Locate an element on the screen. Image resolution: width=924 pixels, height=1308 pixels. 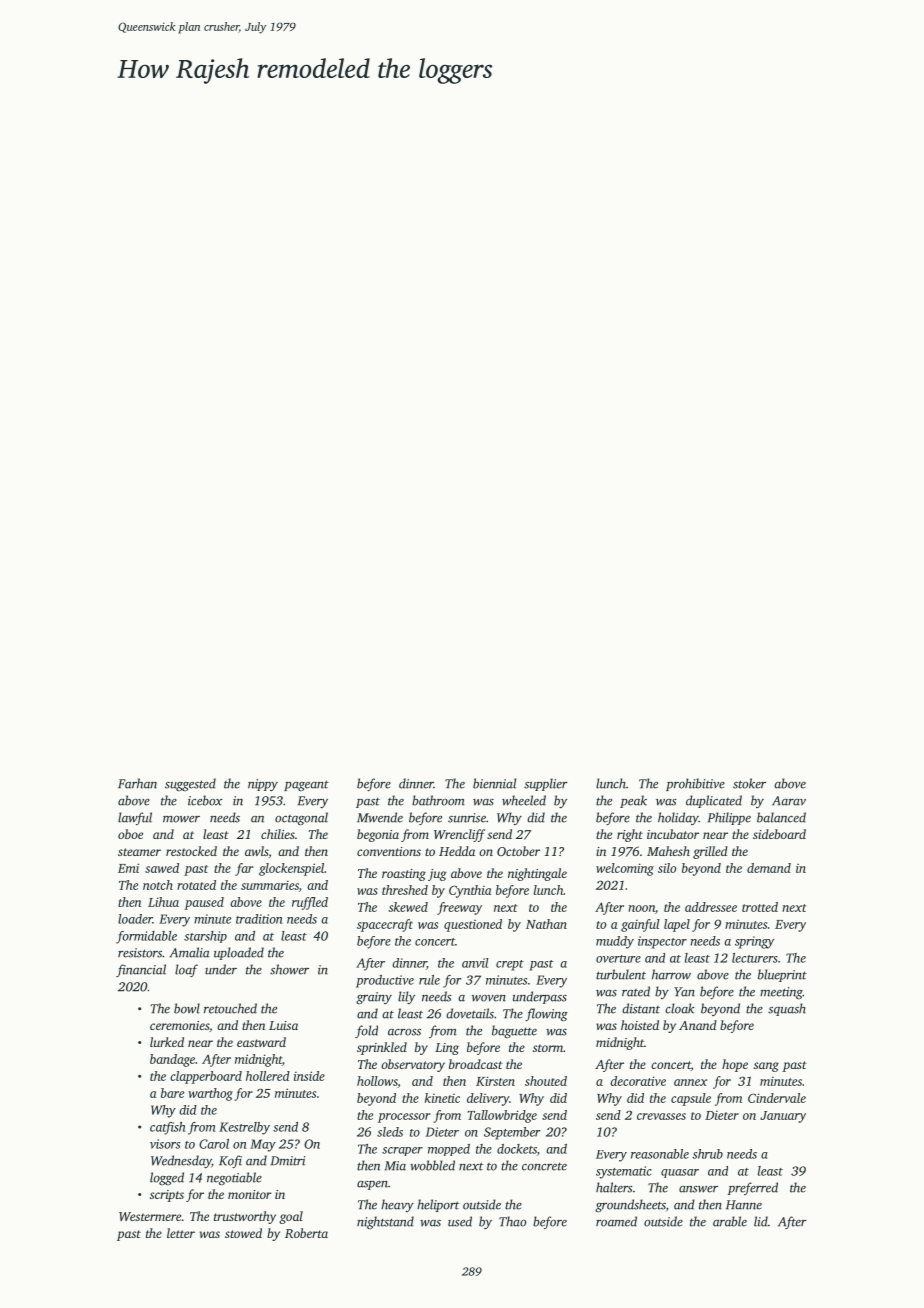
Farhan is located at coordinates (137, 783).
